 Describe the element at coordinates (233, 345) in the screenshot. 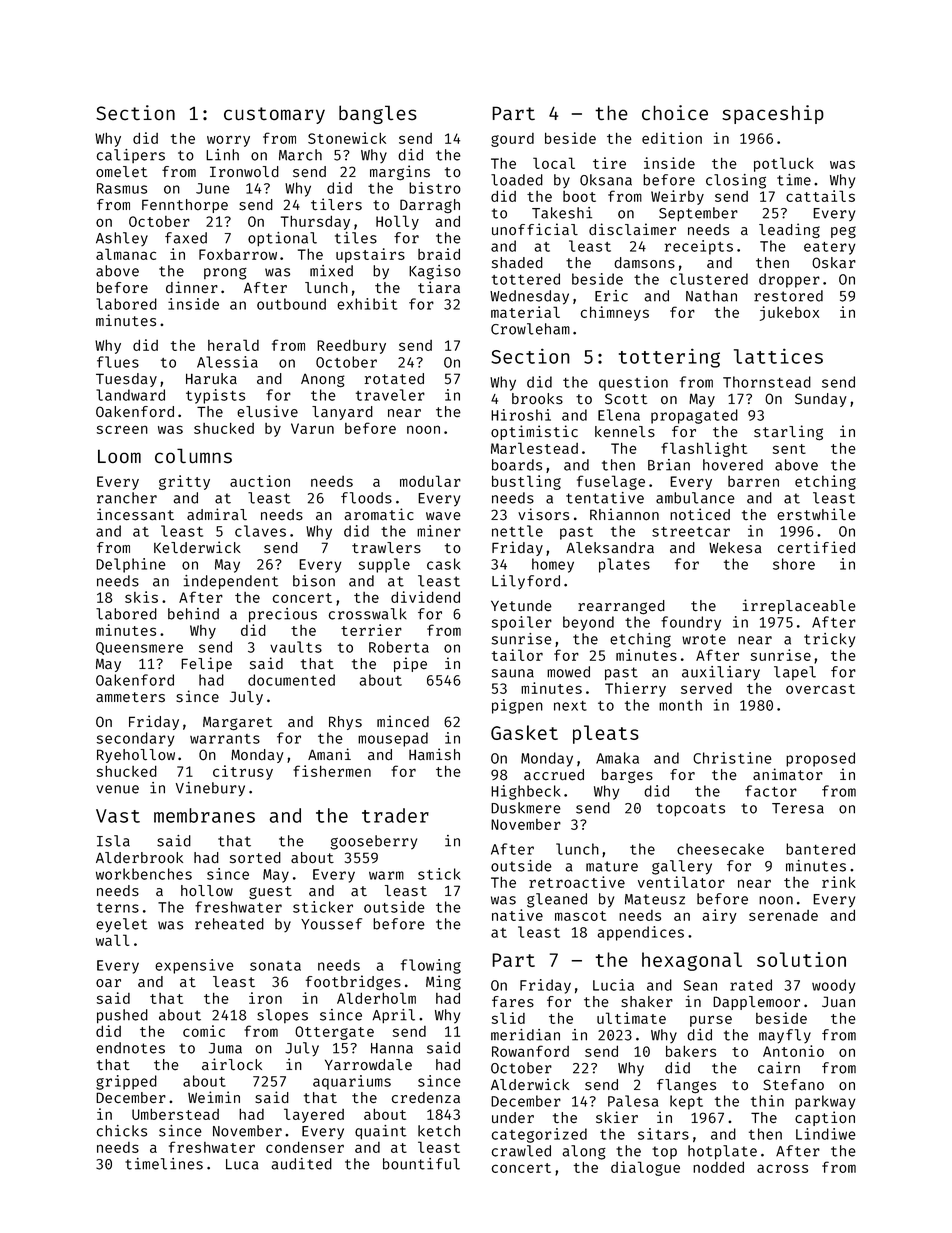

I see `herald` at that location.
